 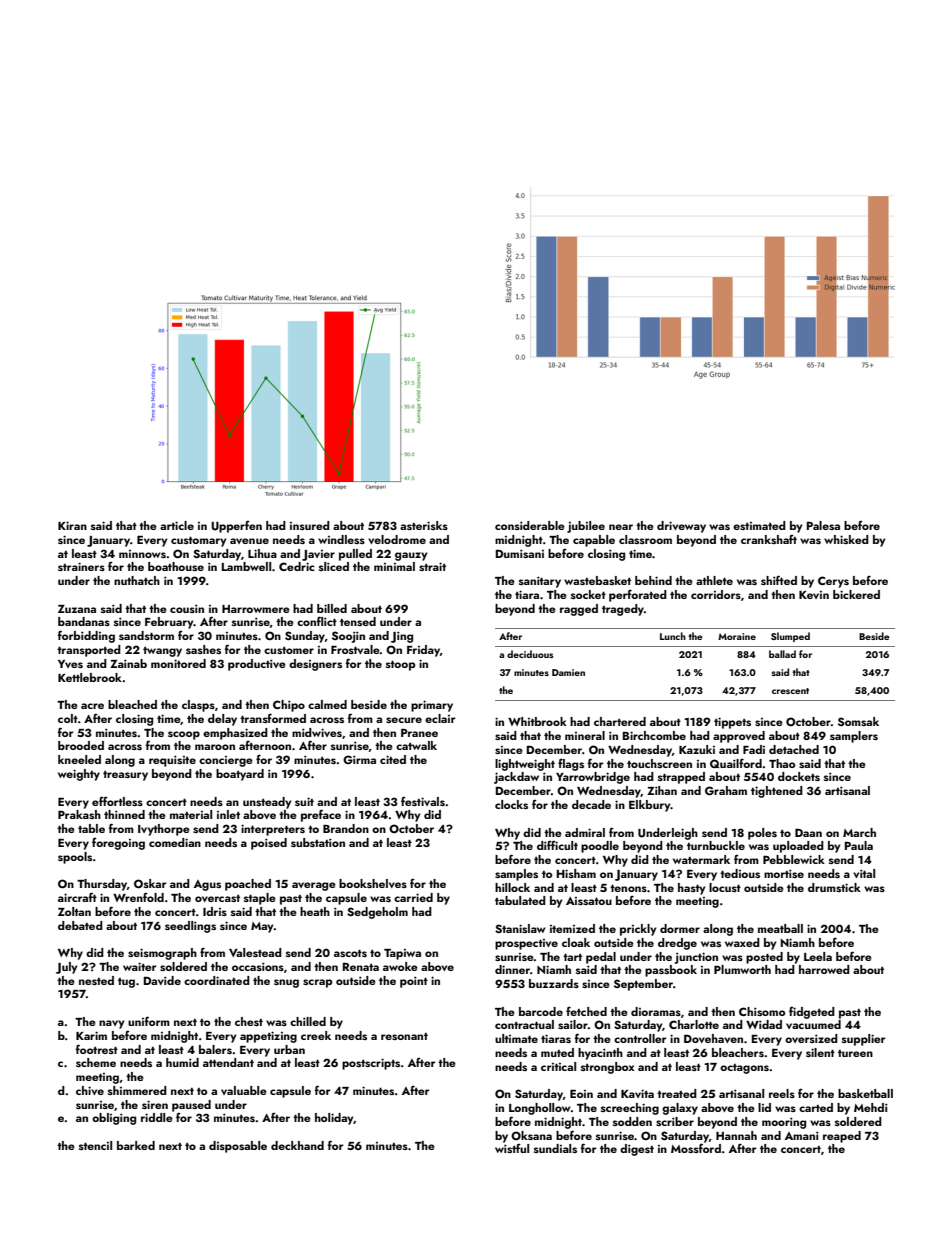 I want to click on dinner, so click(x=512, y=969).
